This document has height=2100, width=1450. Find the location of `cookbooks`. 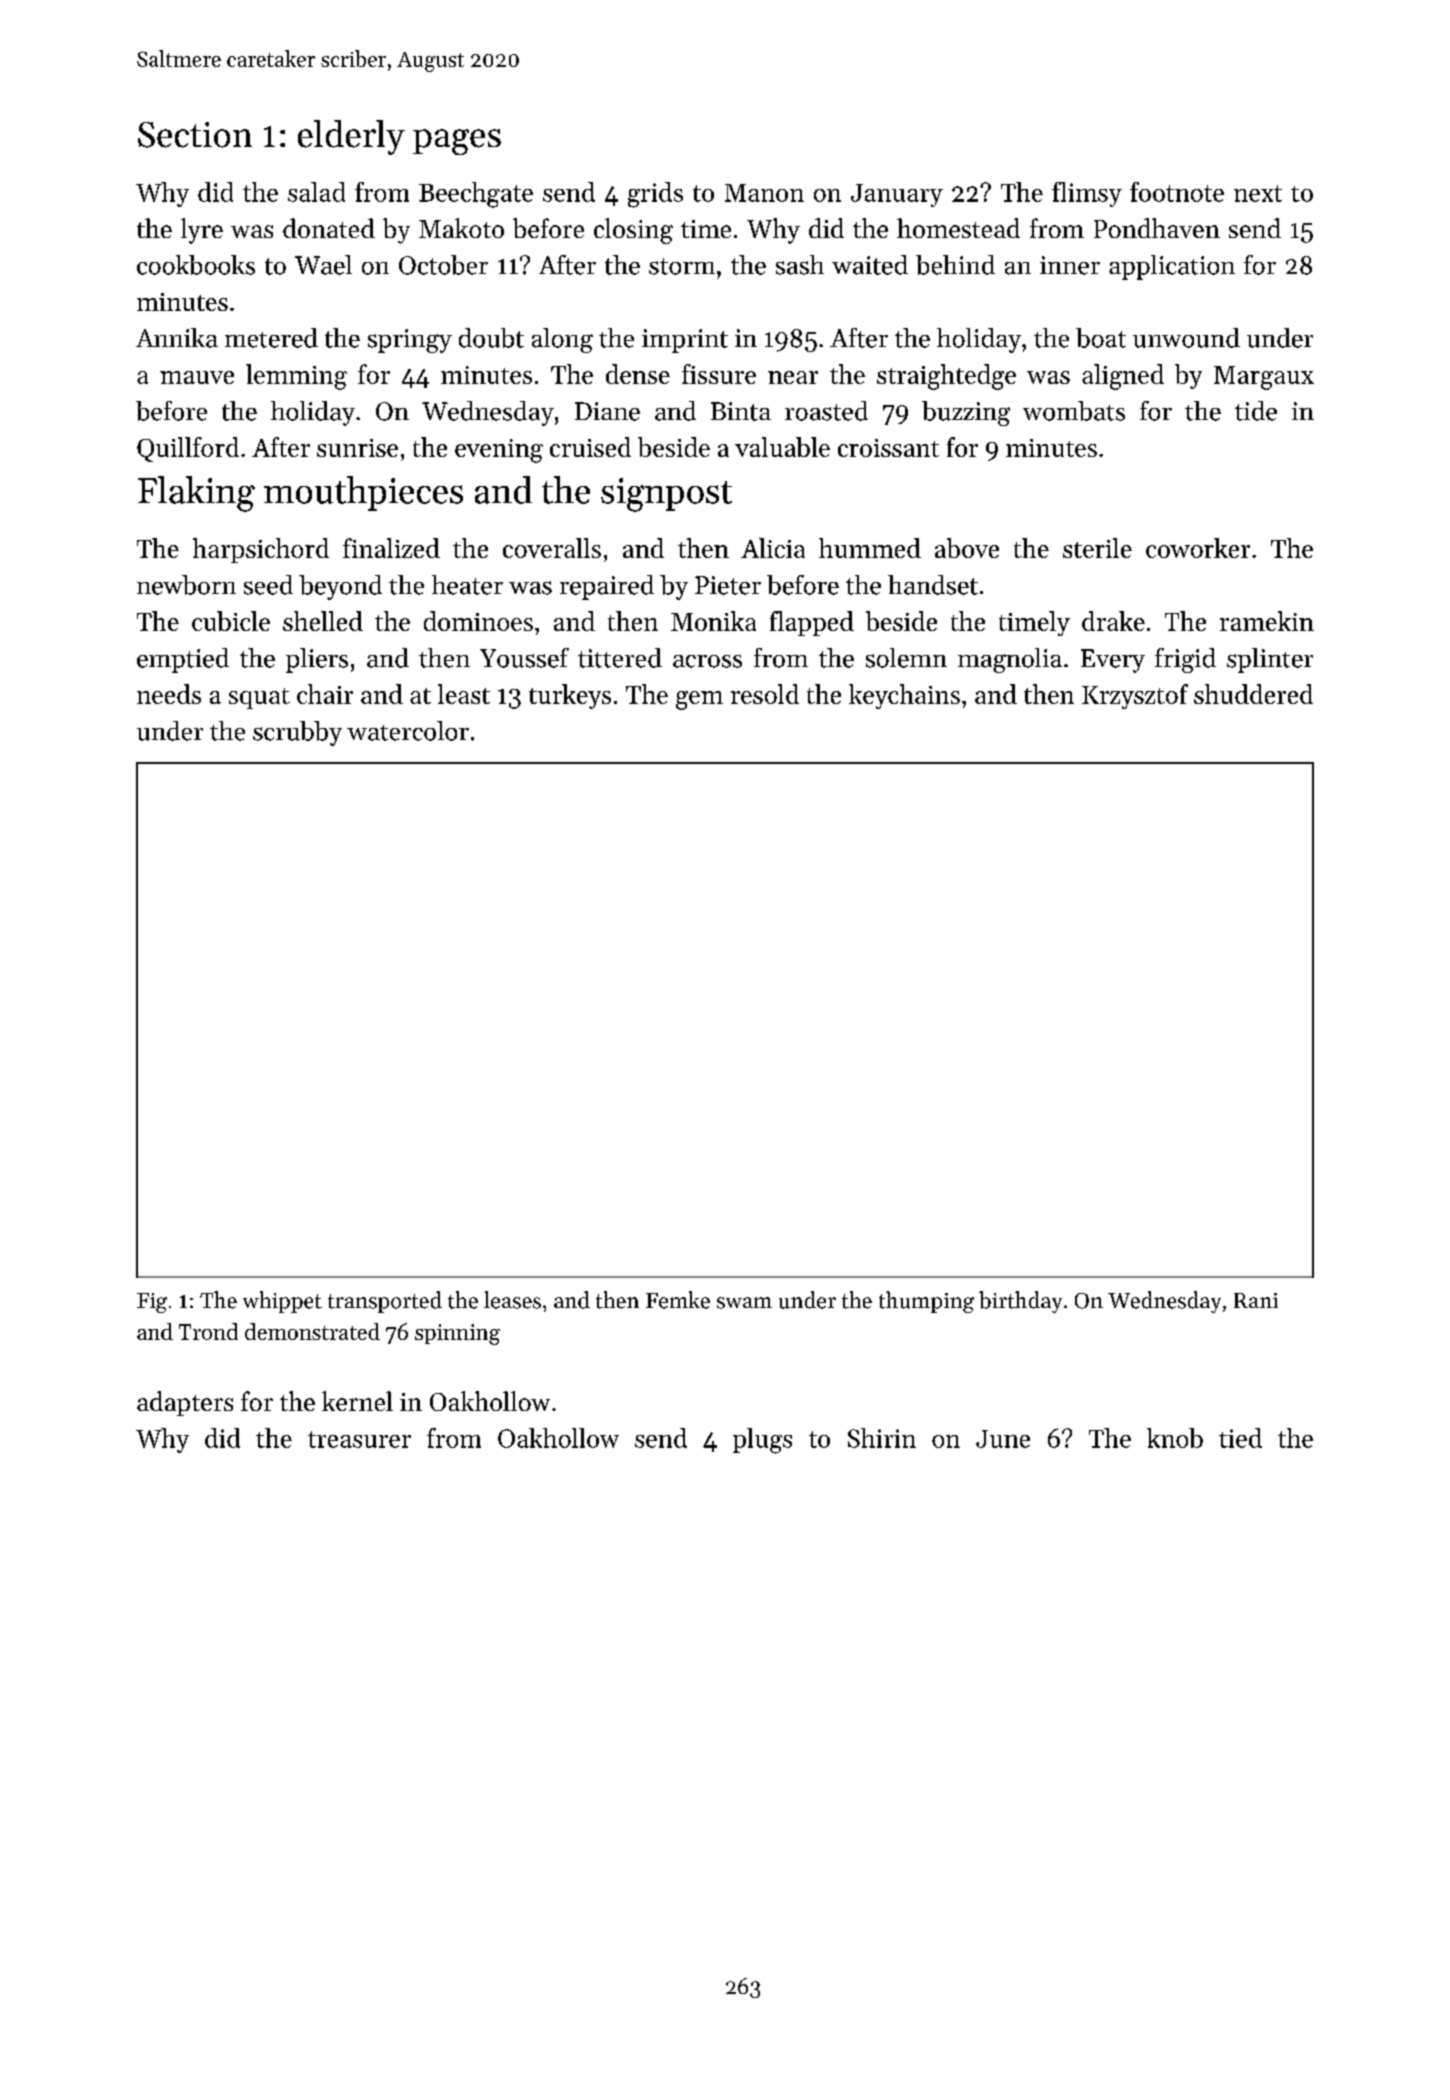

cookbooks is located at coordinates (196, 265).
